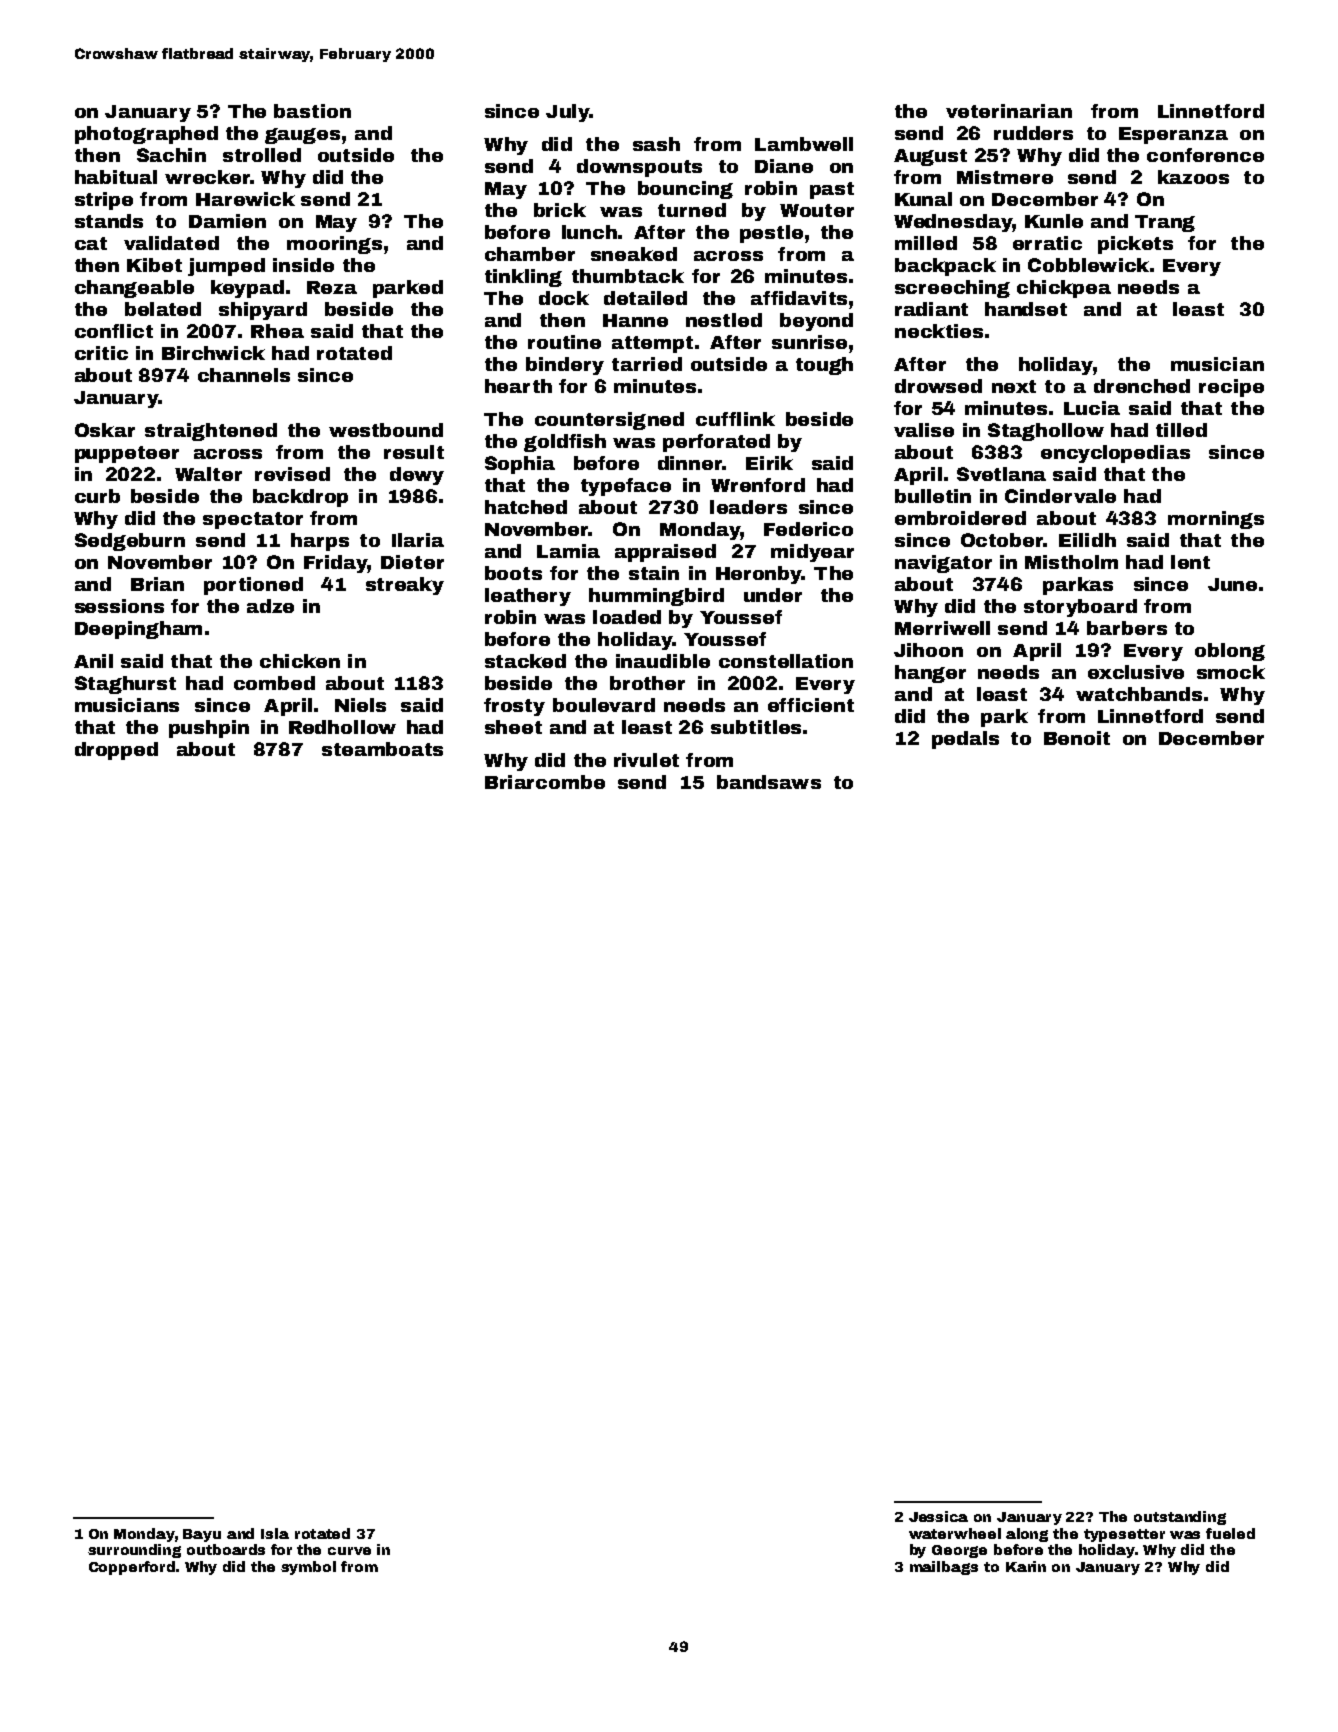  What do you see at coordinates (146, 135) in the page?
I see `photographed` at bounding box center [146, 135].
